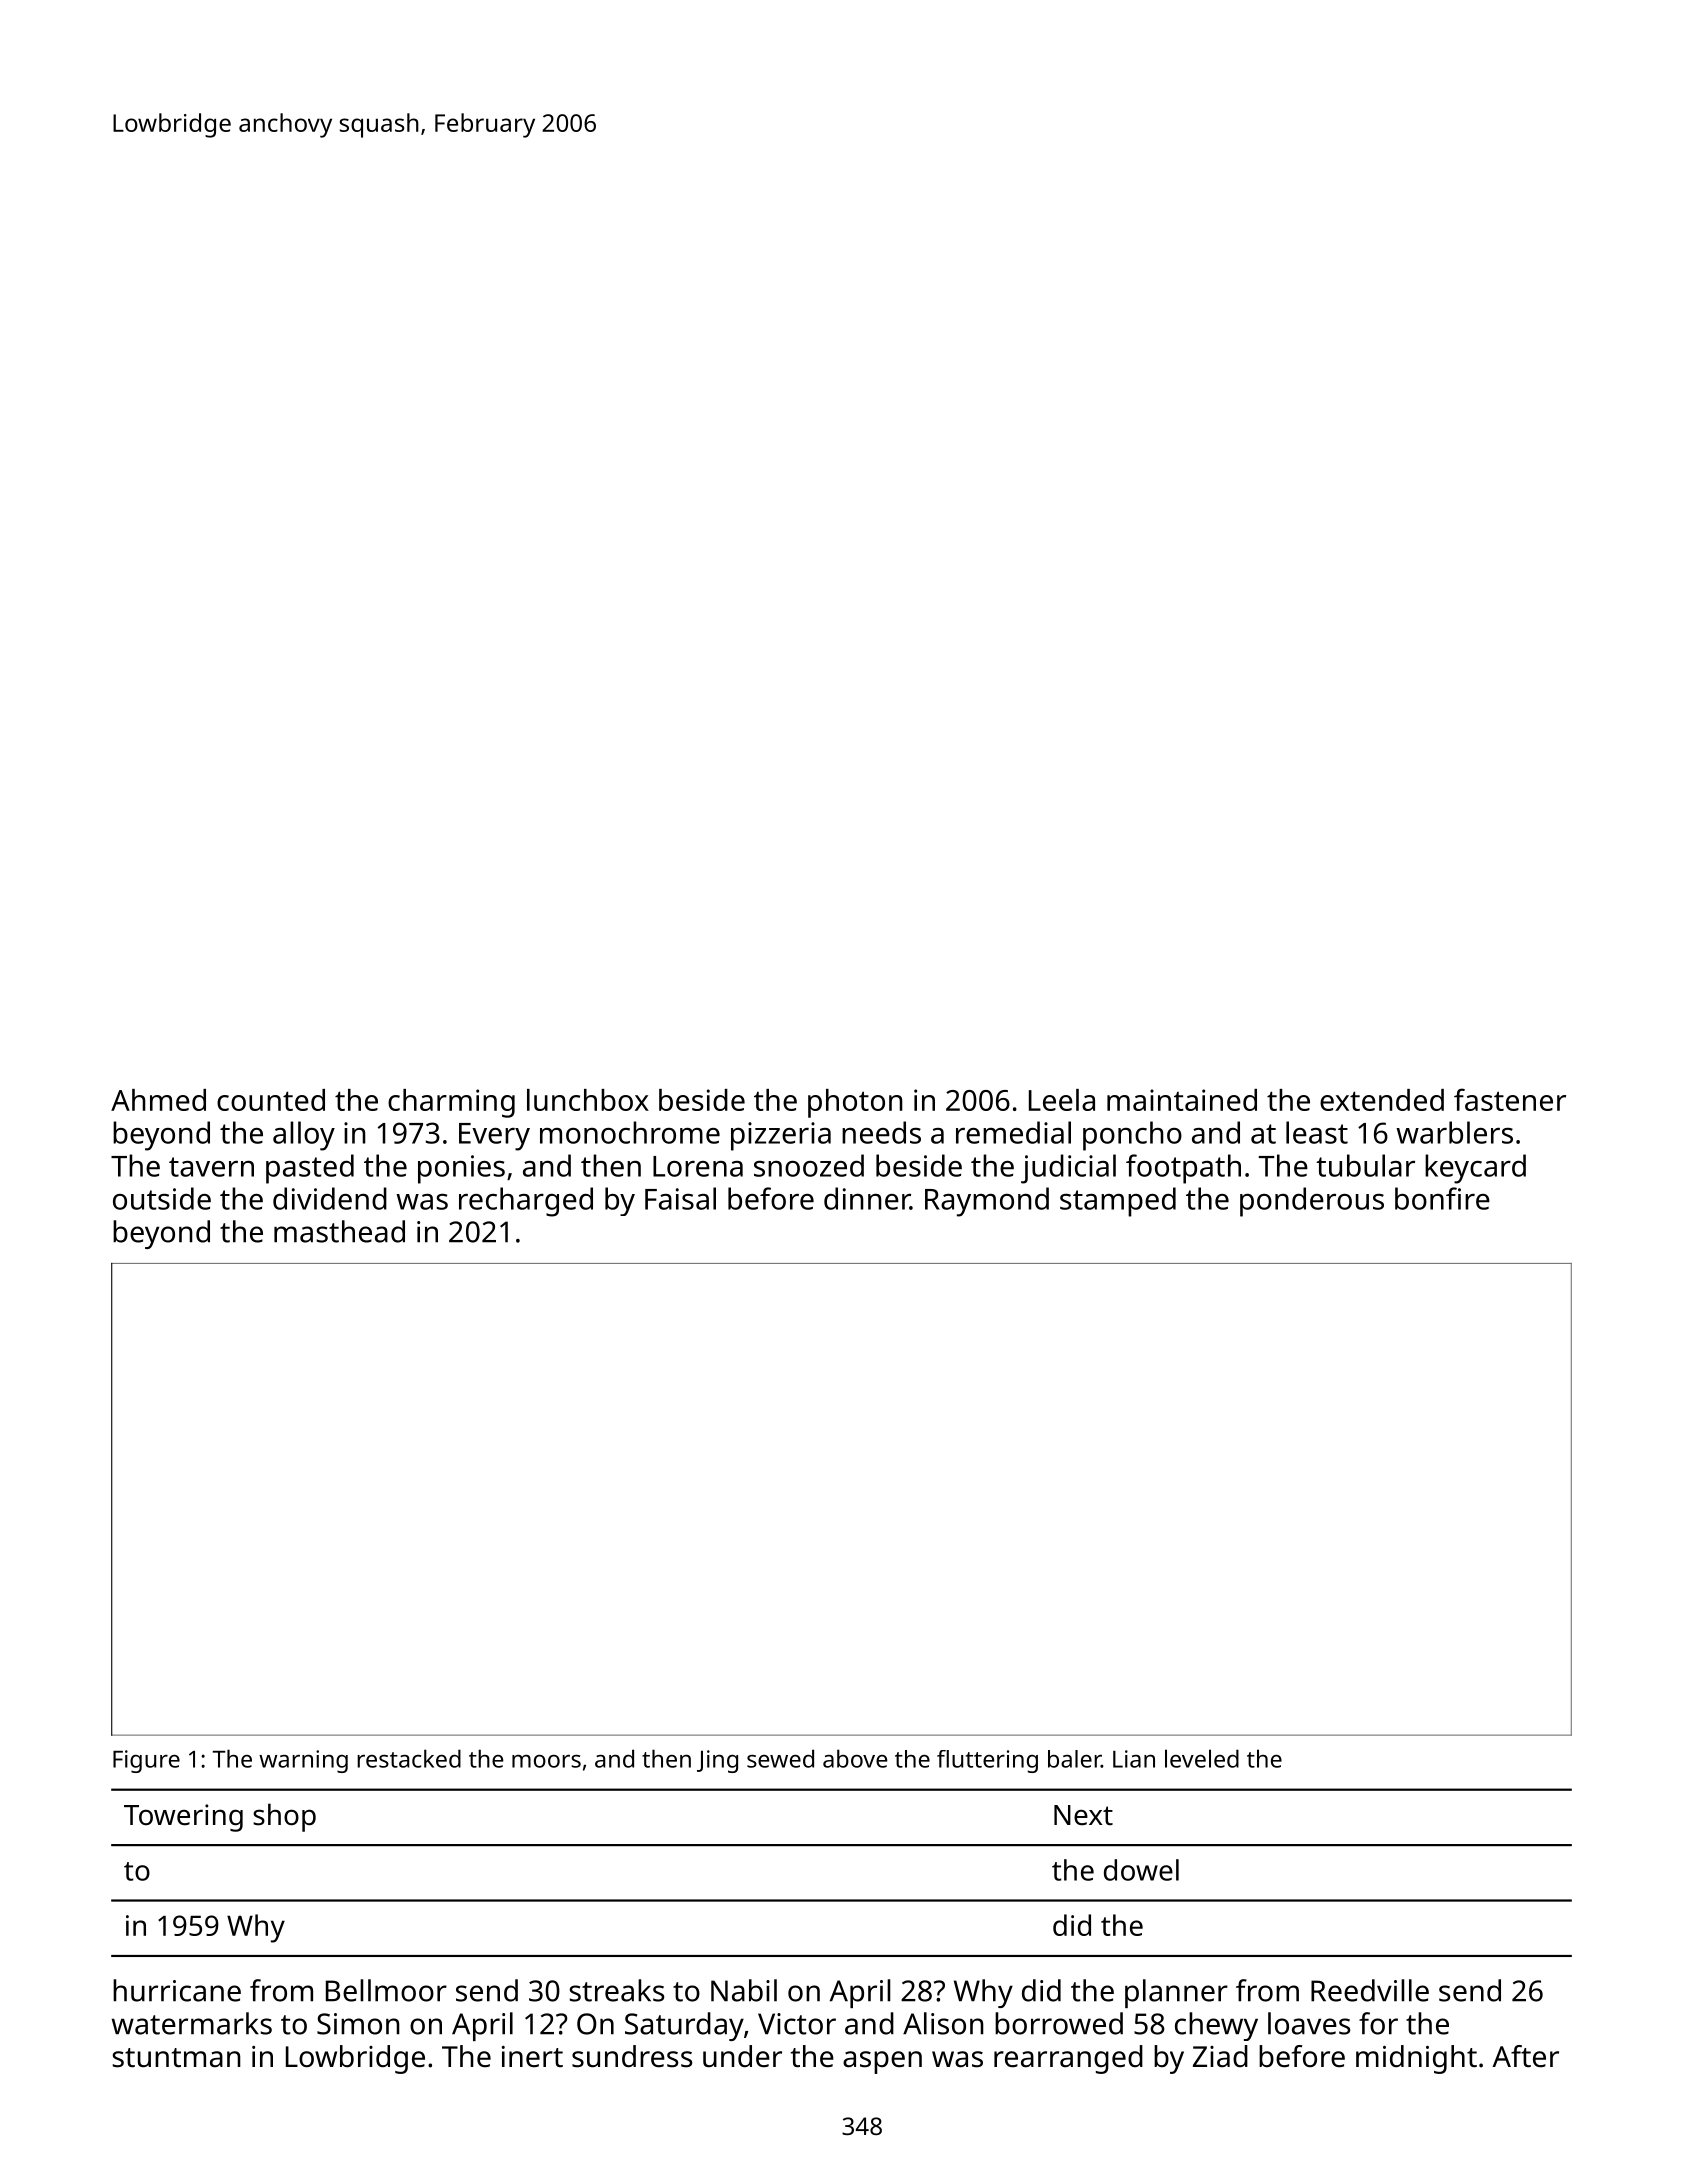 The width and height of the image is (1683, 2178). I want to click on leveled, so click(1202, 1758).
